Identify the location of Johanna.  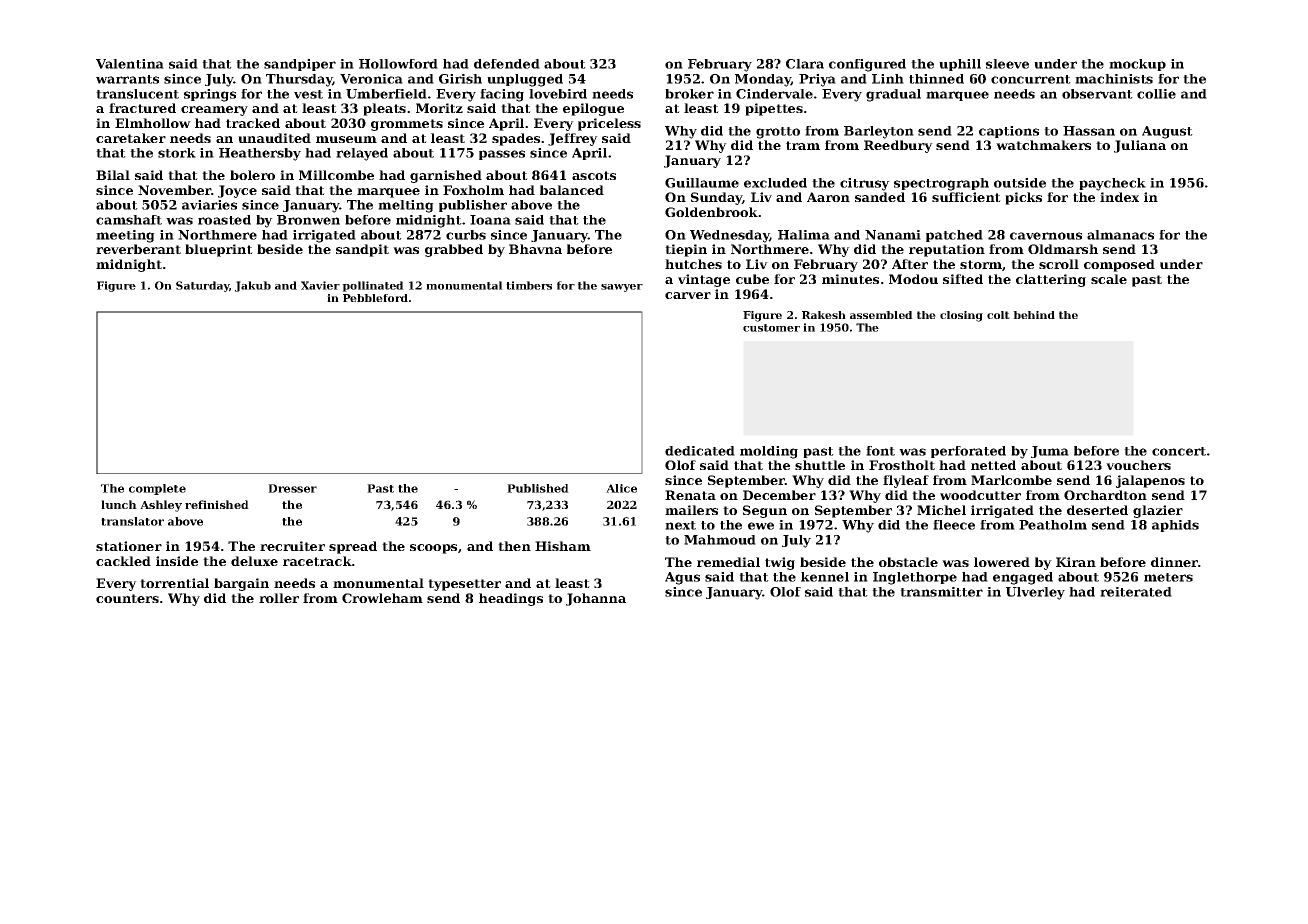
(596, 599).
